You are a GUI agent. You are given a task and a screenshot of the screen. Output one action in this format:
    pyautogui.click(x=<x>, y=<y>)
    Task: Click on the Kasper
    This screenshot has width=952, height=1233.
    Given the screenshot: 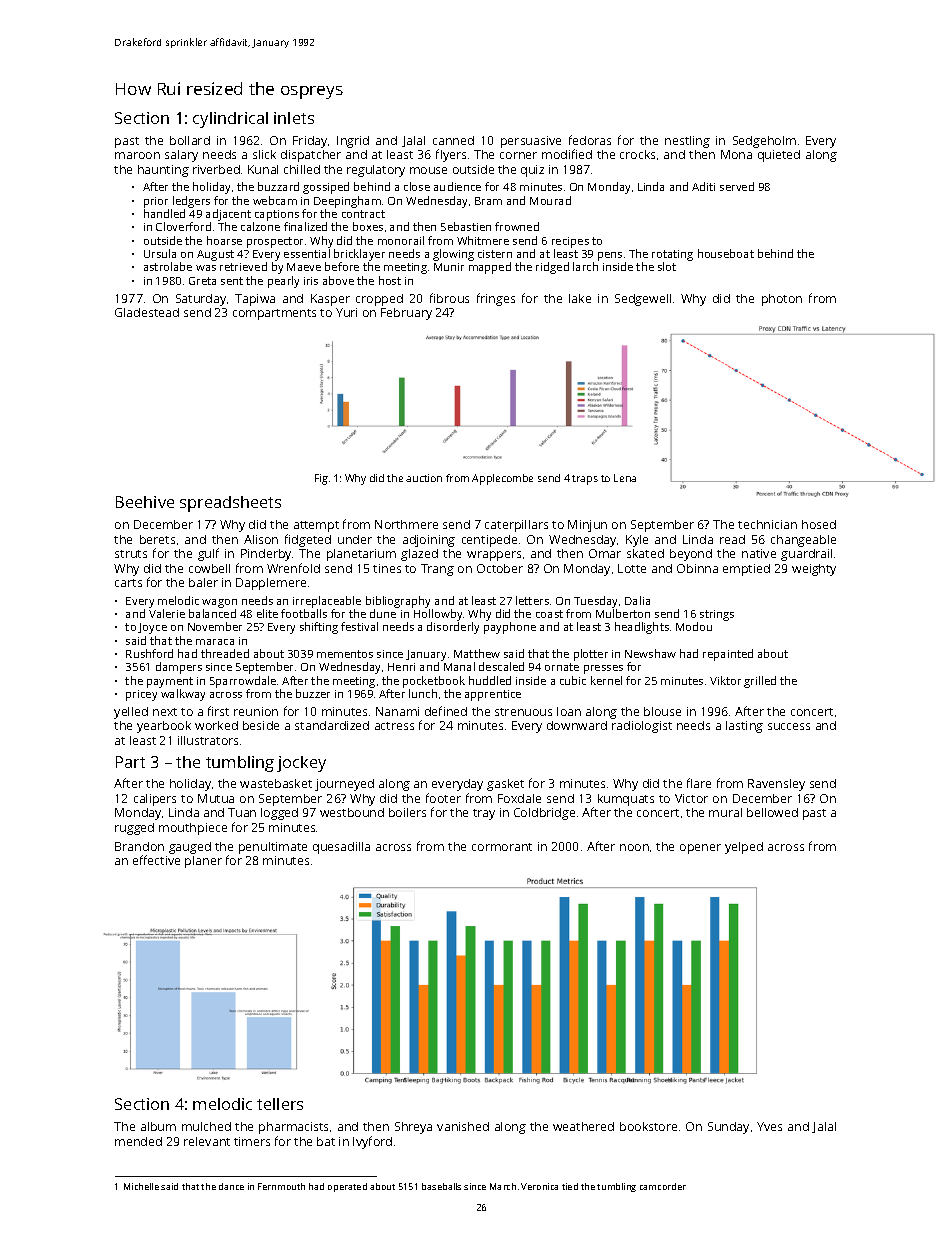 What is the action you would take?
    pyautogui.click(x=330, y=300)
